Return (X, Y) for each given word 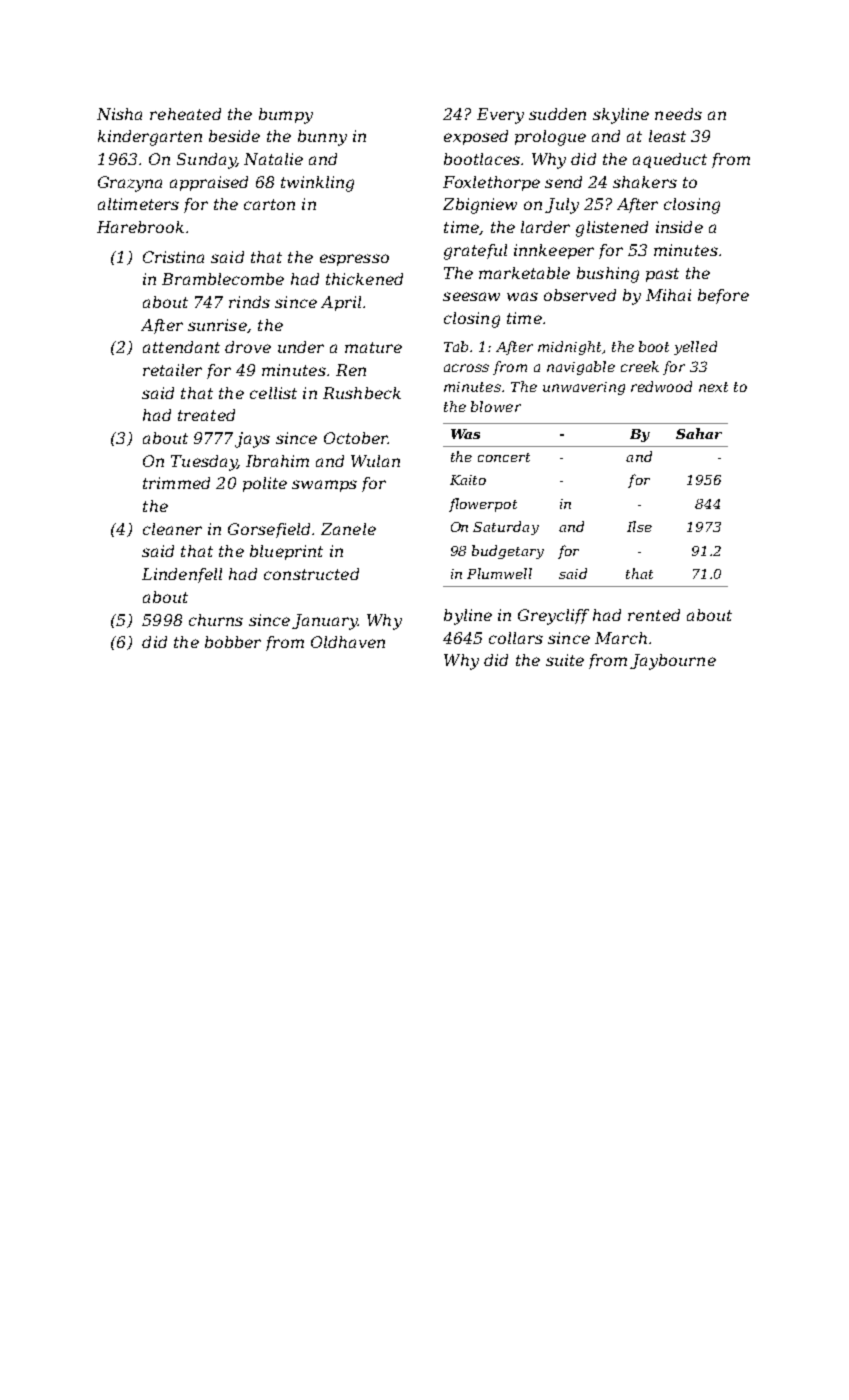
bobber (233, 642)
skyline (621, 116)
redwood (661, 386)
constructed (311, 574)
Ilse (639, 526)
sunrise (217, 325)
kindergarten (150, 138)
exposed (476, 137)
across (466, 368)
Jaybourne (673, 662)
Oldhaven (348, 642)
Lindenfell (182, 575)
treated (206, 415)
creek (640, 366)
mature (373, 347)
